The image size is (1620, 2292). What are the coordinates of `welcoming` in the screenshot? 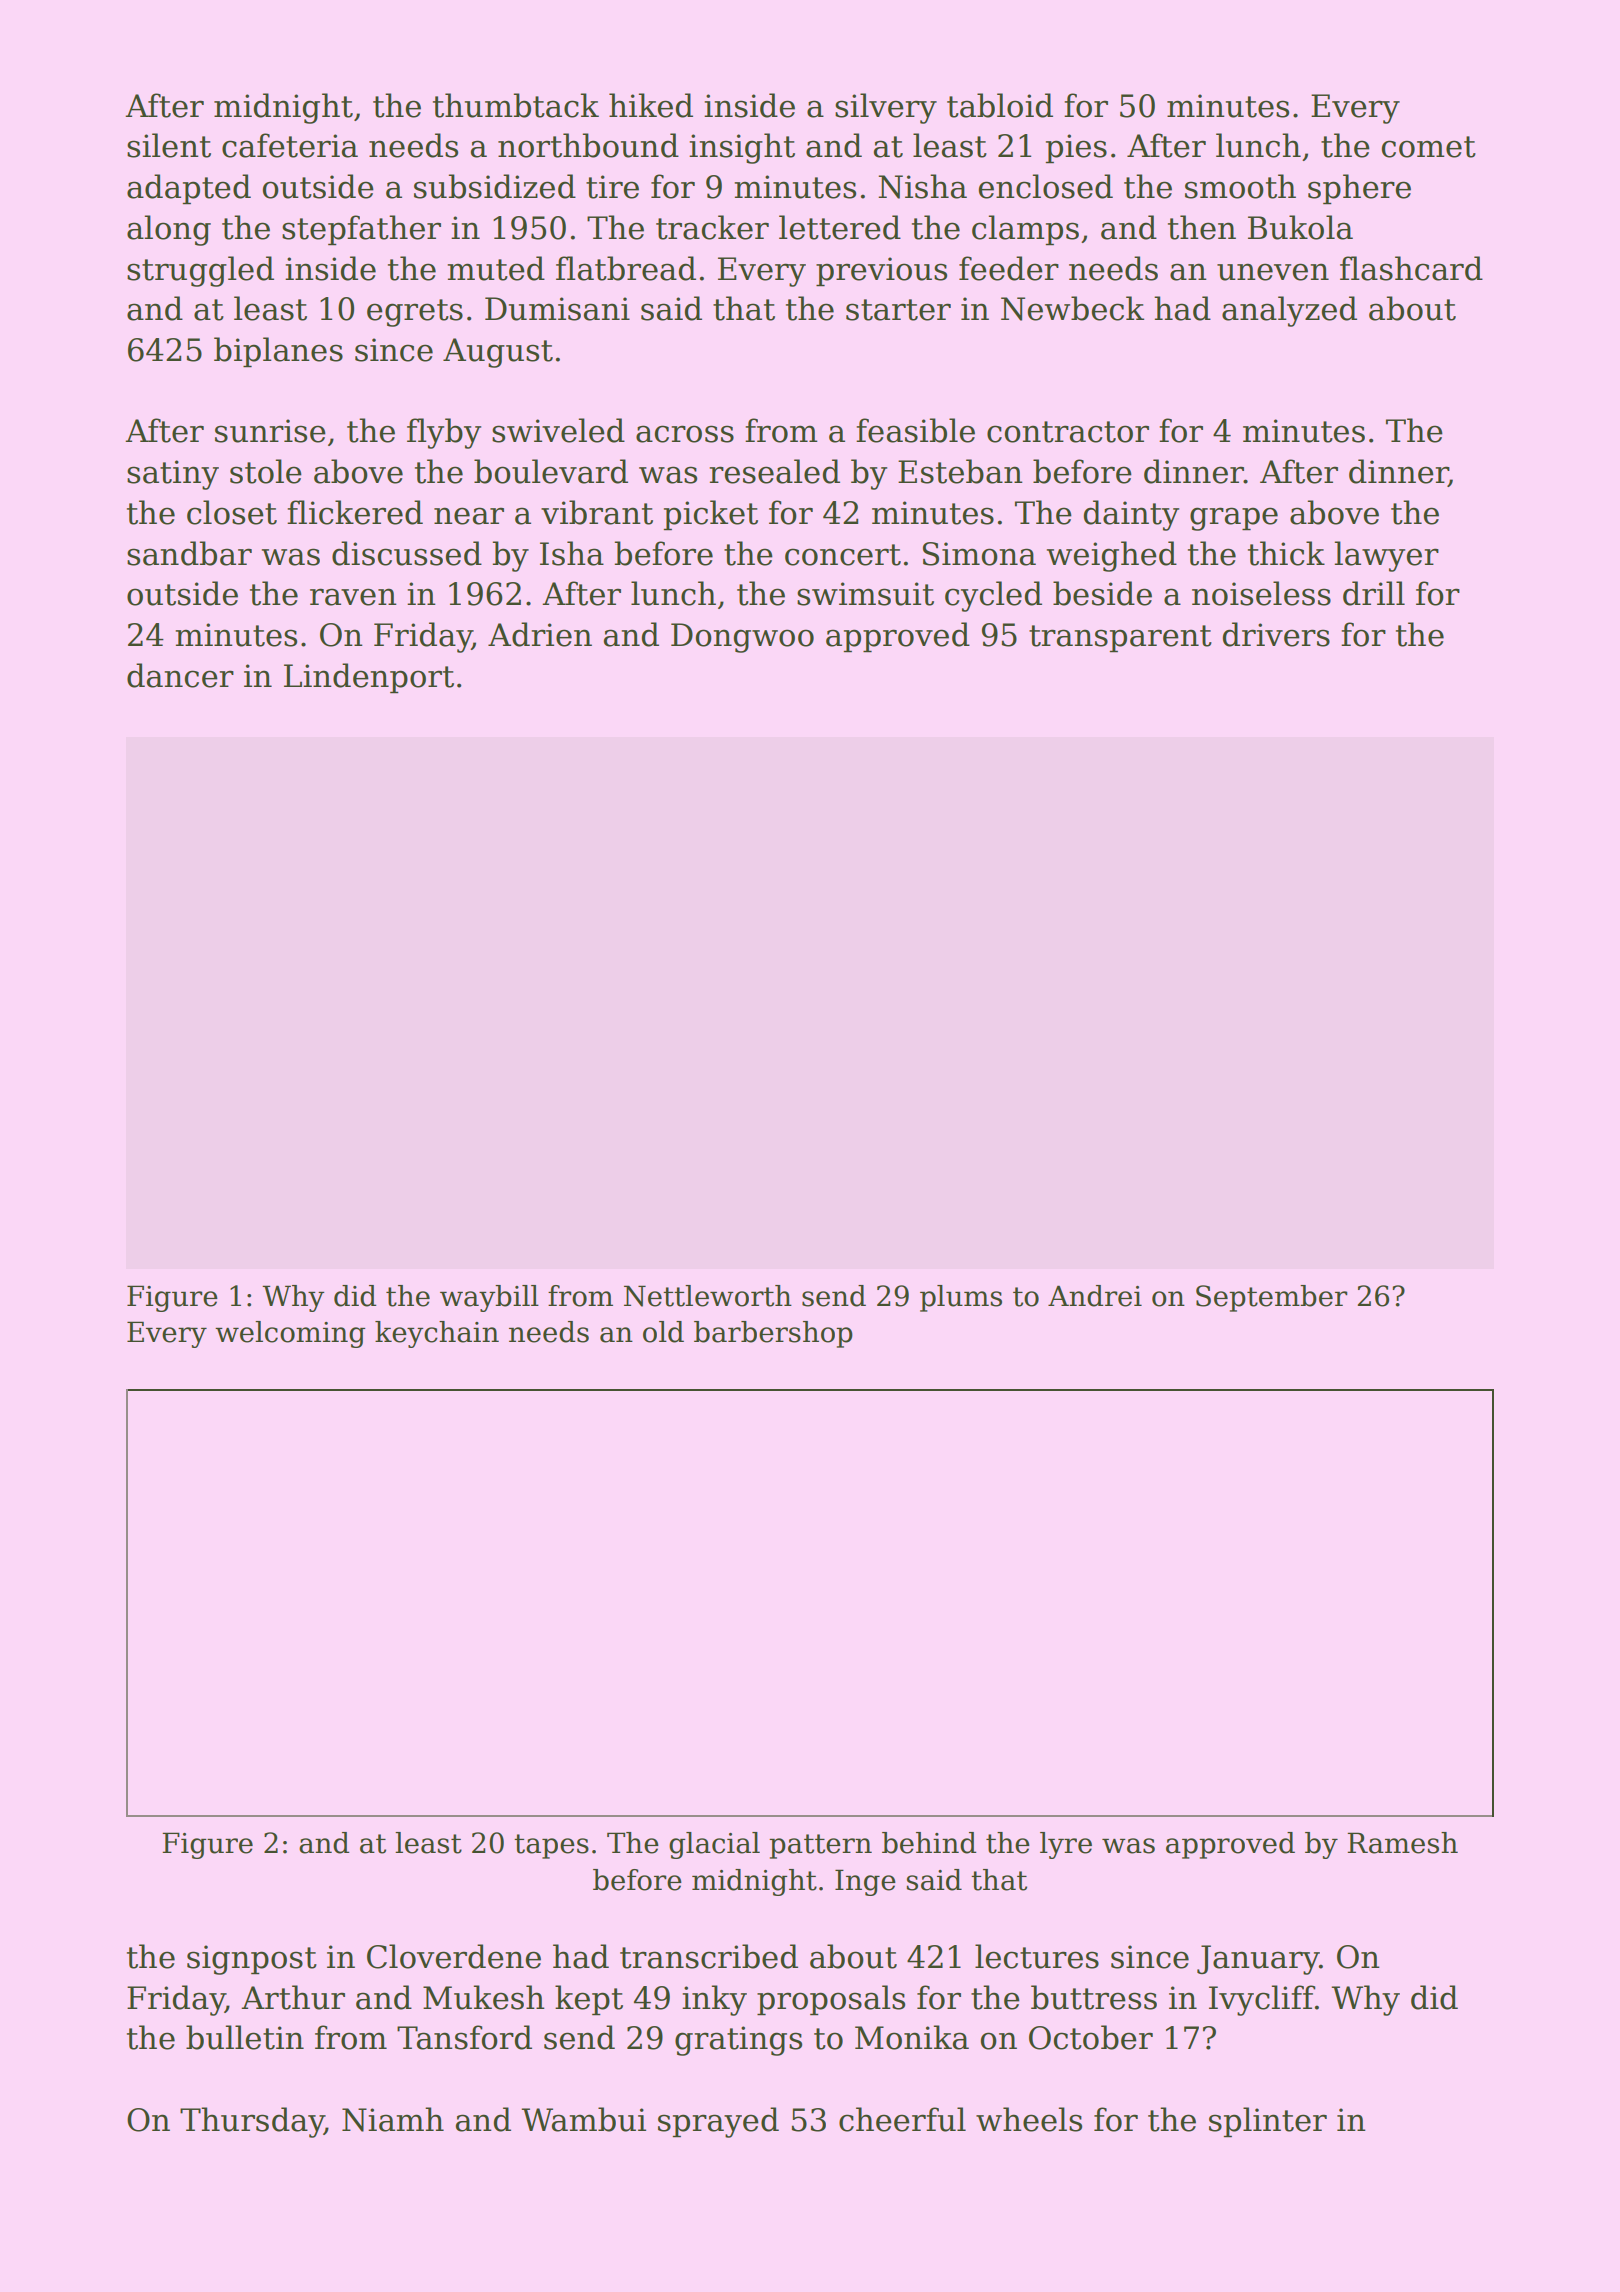 It's located at (290, 1334).
